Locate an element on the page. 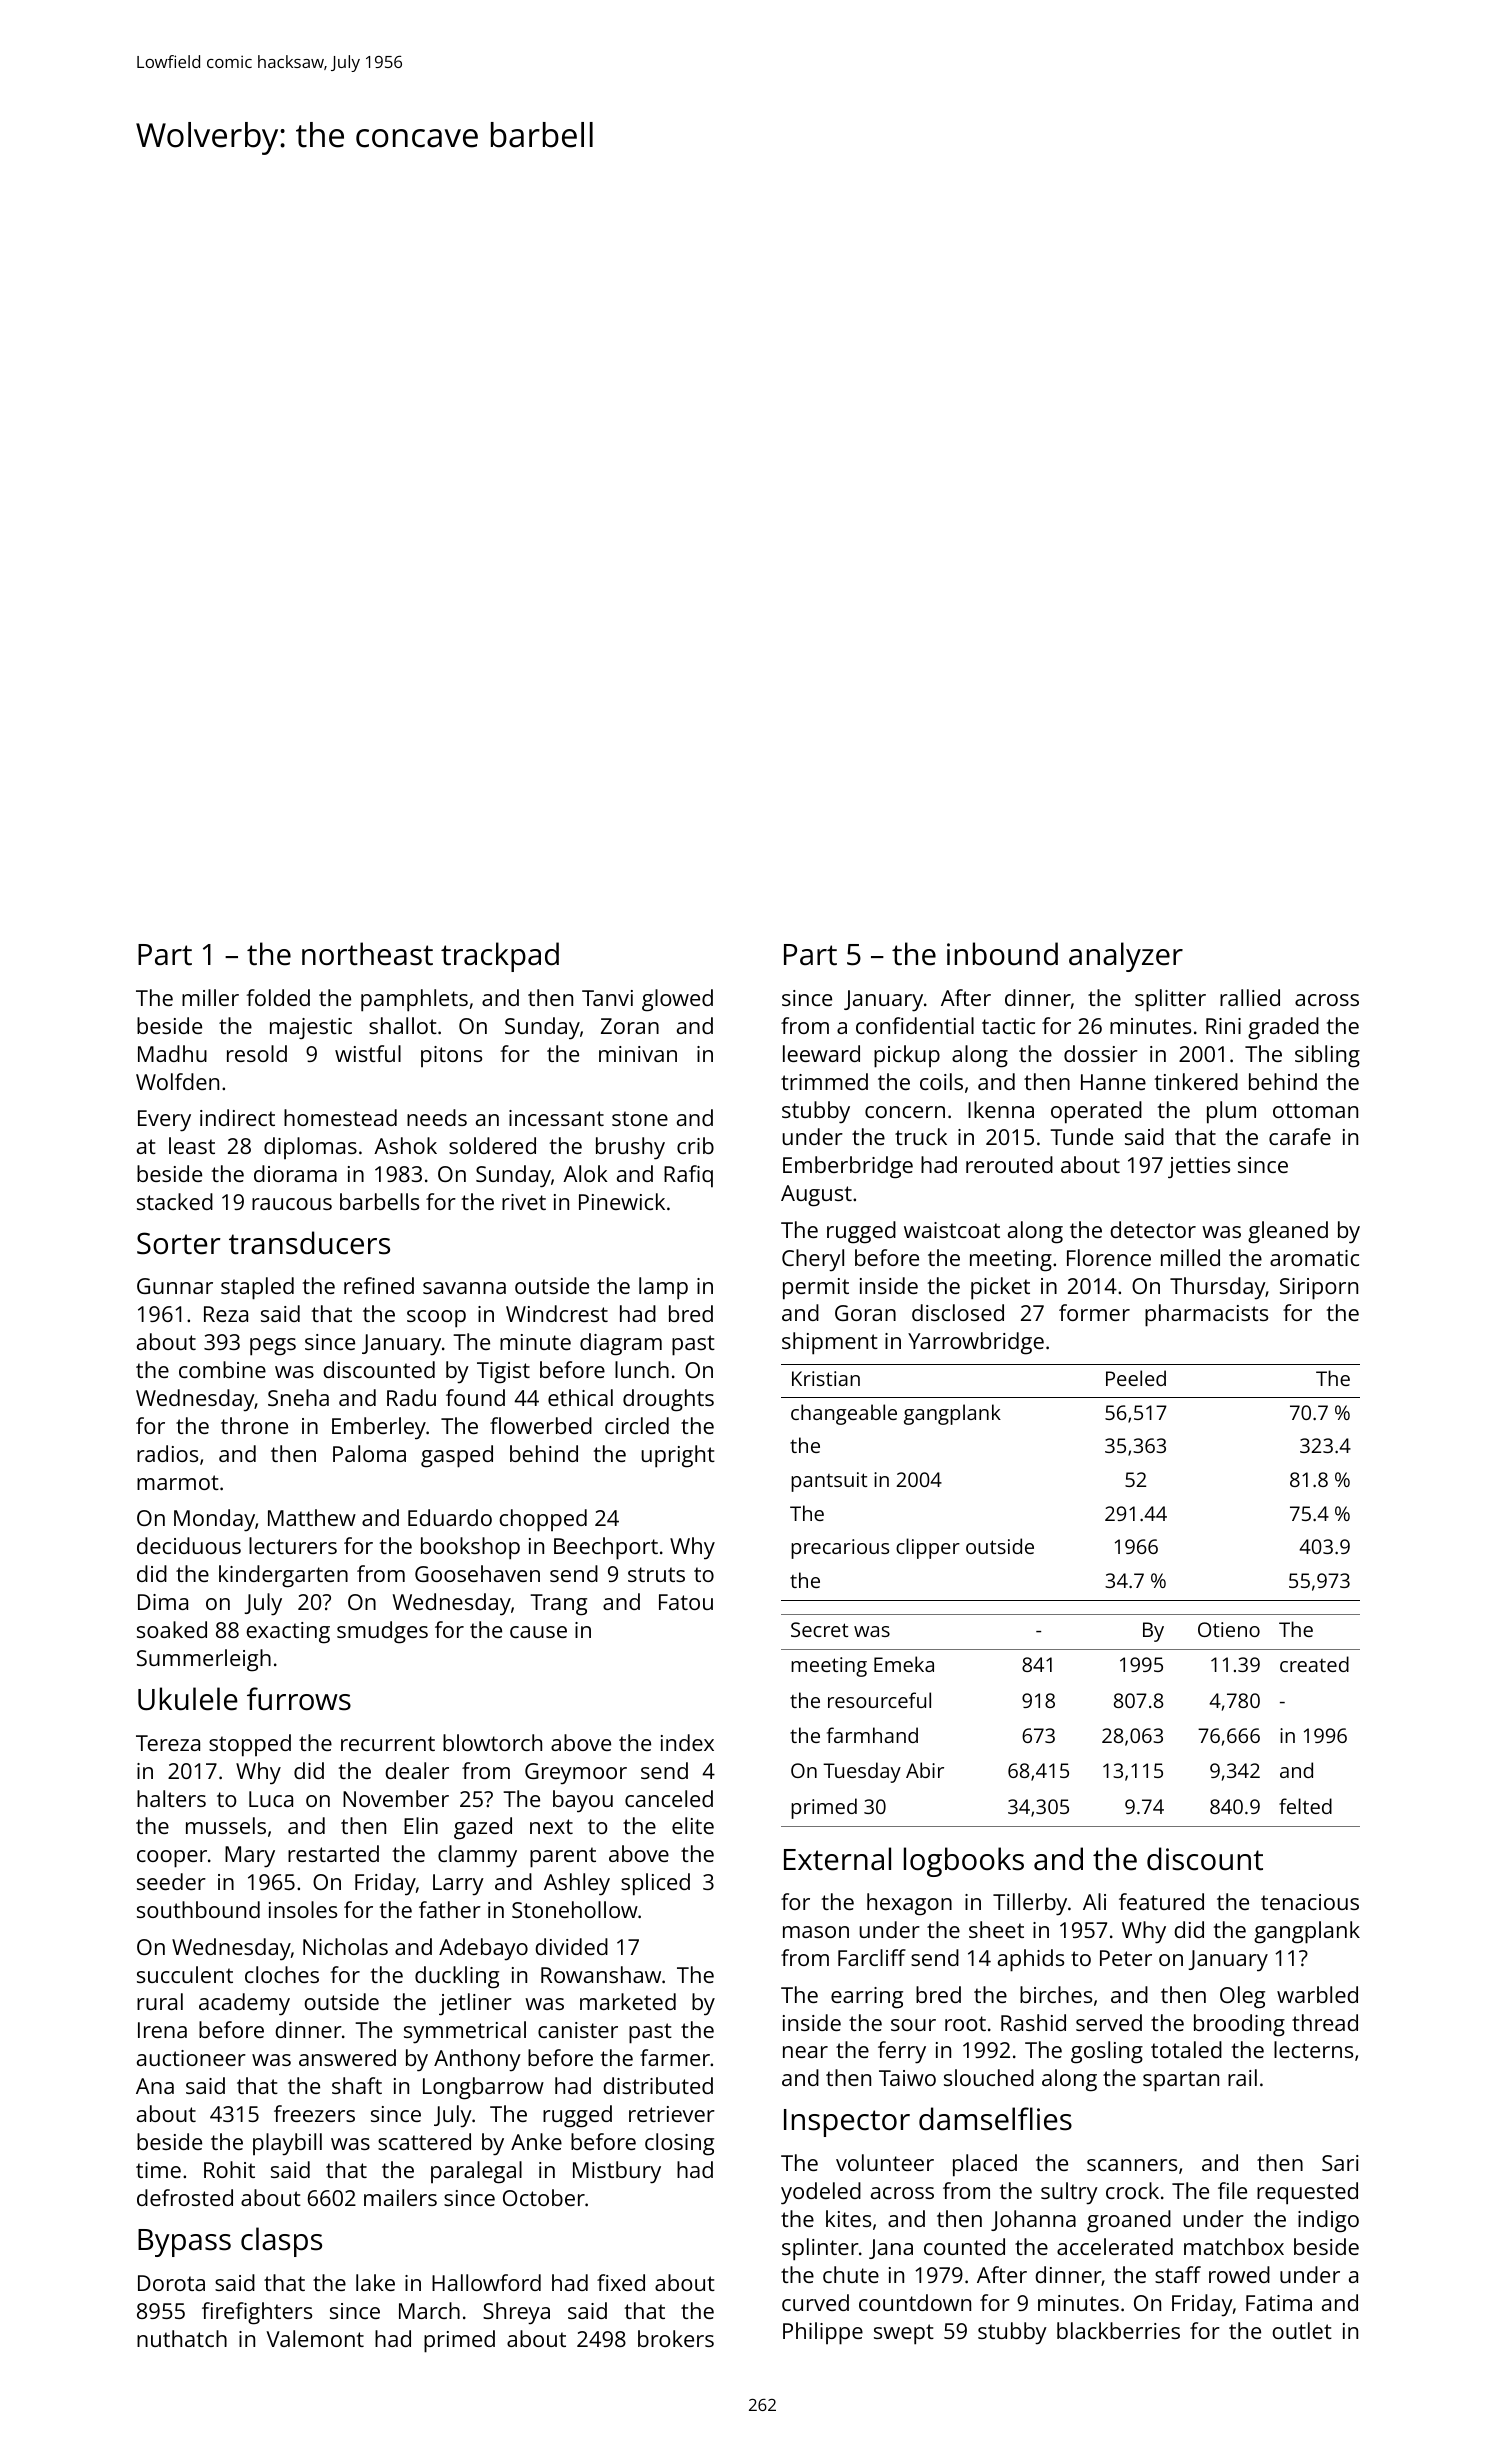  refined is located at coordinates (379, 1285).
